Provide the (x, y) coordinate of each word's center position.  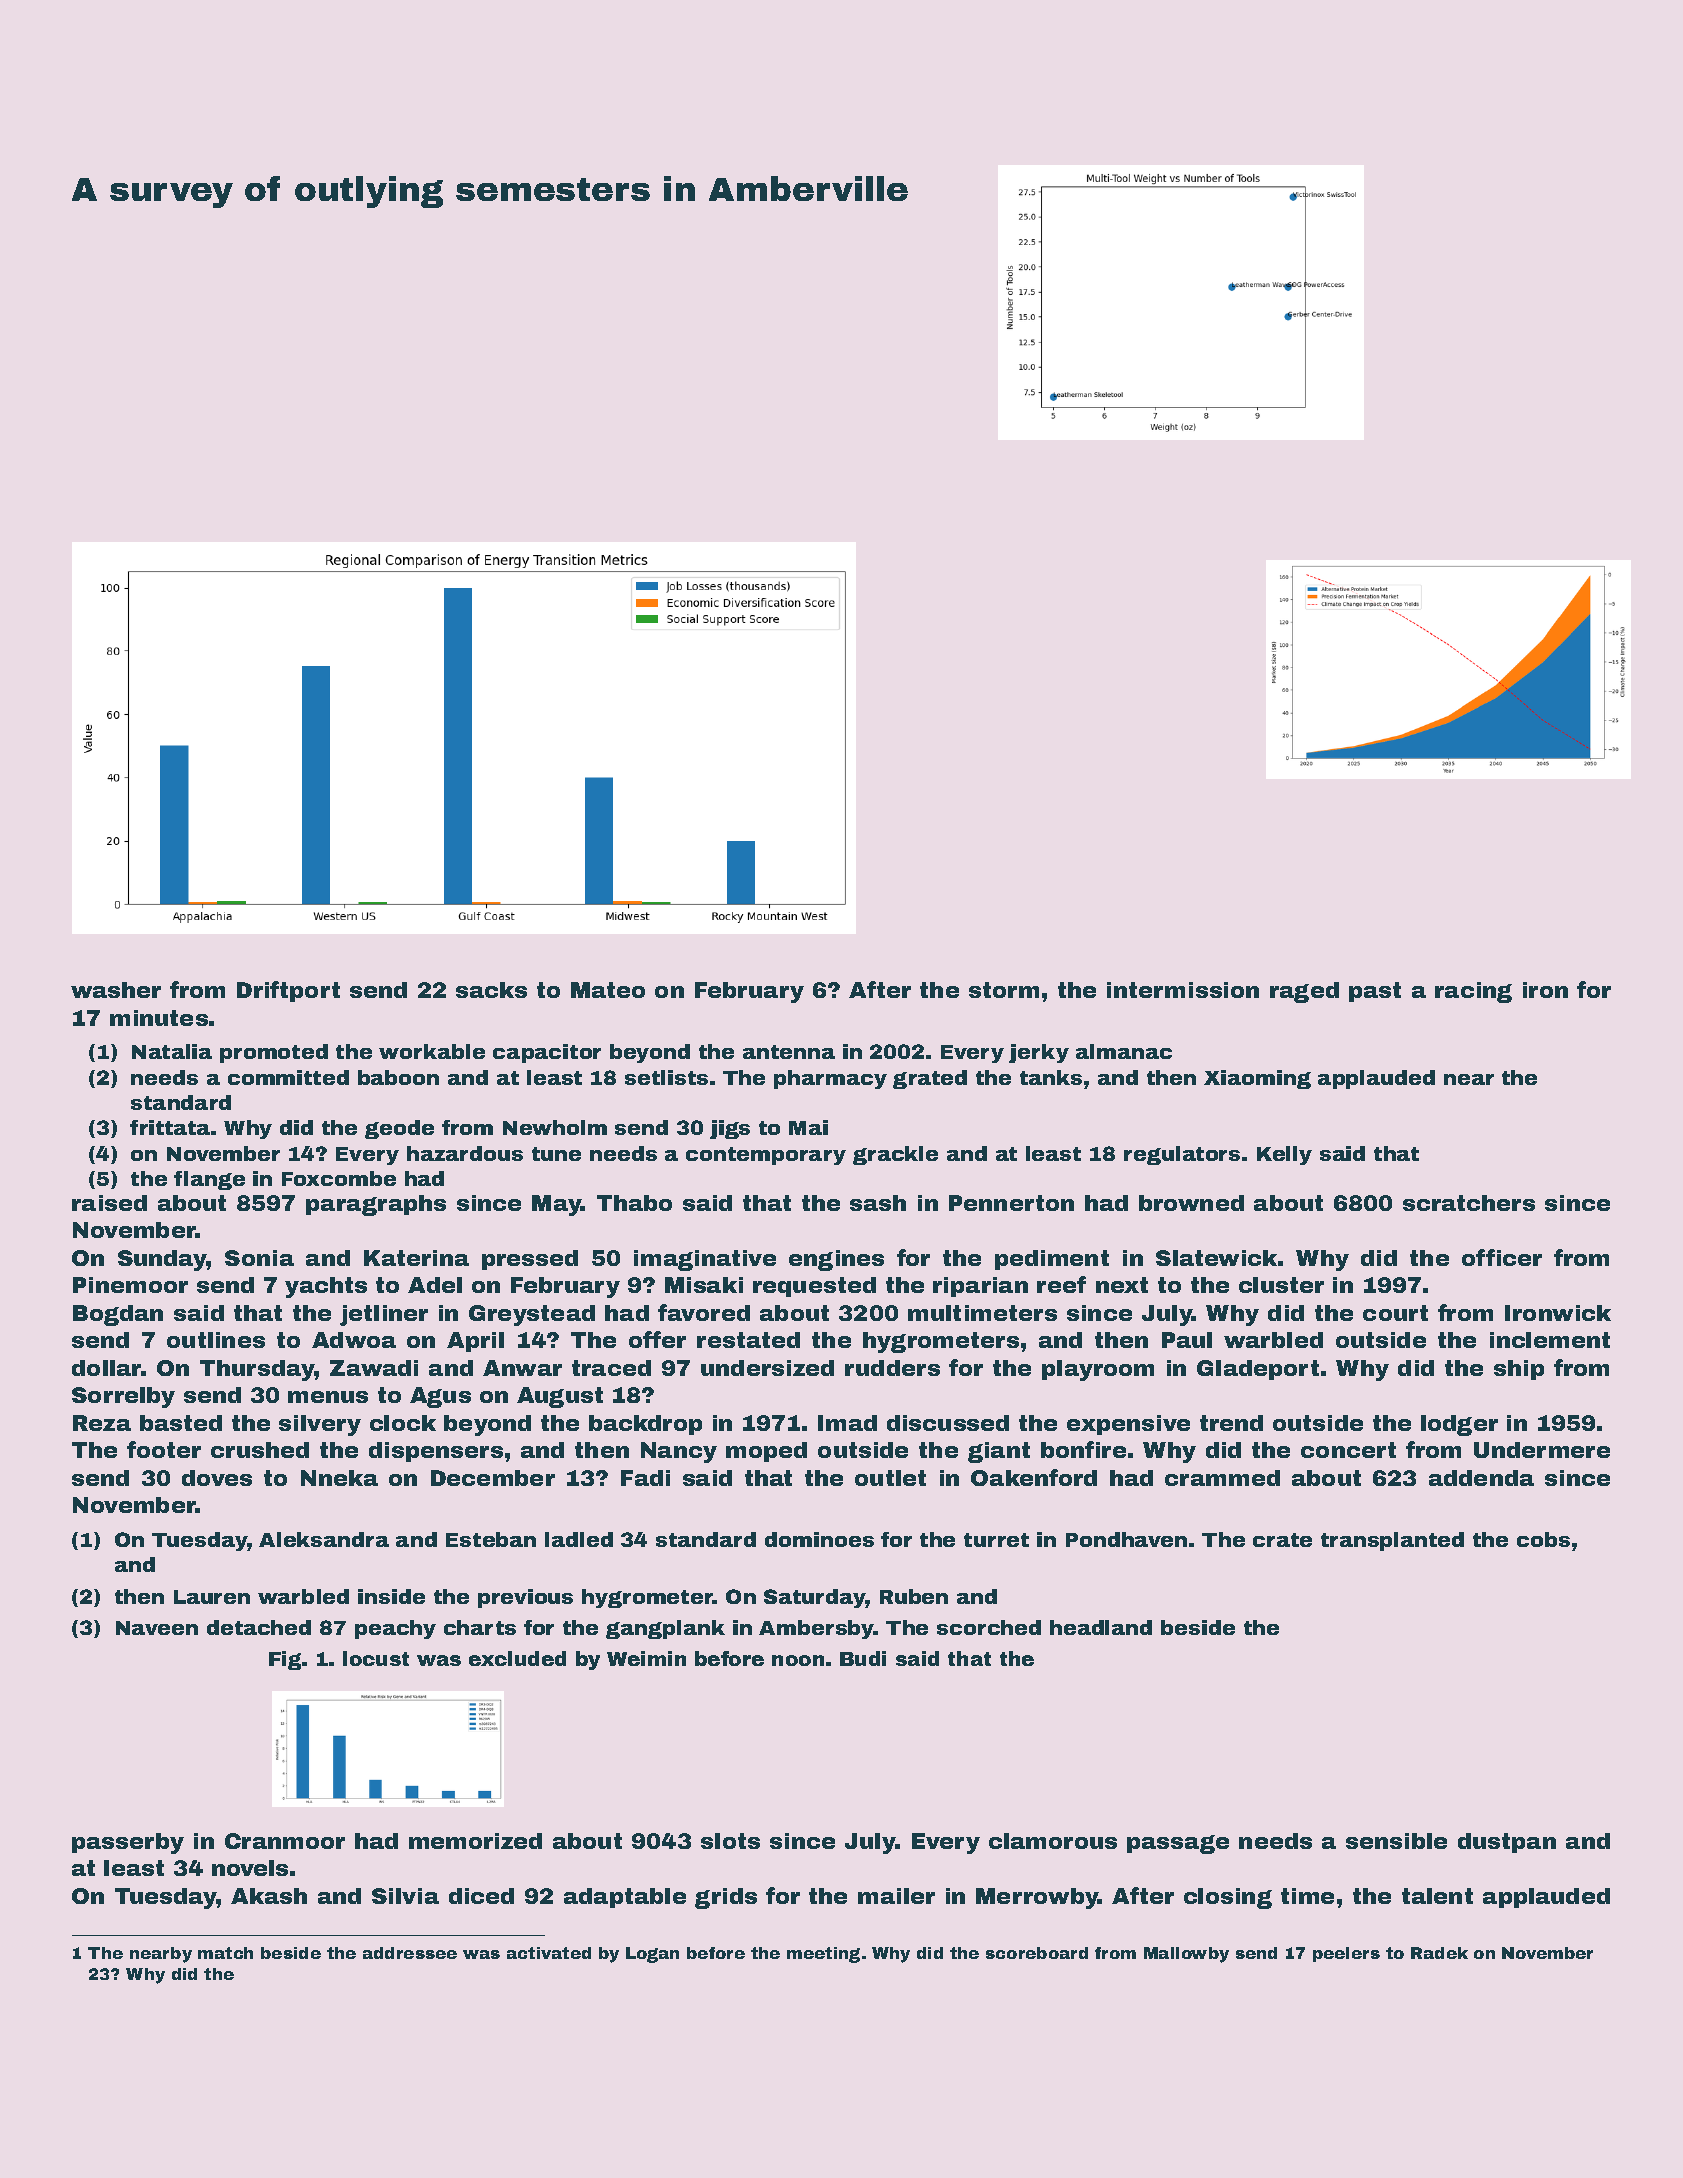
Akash (269, 1896)
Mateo (608, 990)
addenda (1481, 1478)
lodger (1459, 1425)
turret (996, 1540)
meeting (823, 1955)
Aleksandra (324, 1539)
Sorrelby (123, 1397)
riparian (980, 1287)
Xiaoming (1257, 1079)
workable (432, 1051)
